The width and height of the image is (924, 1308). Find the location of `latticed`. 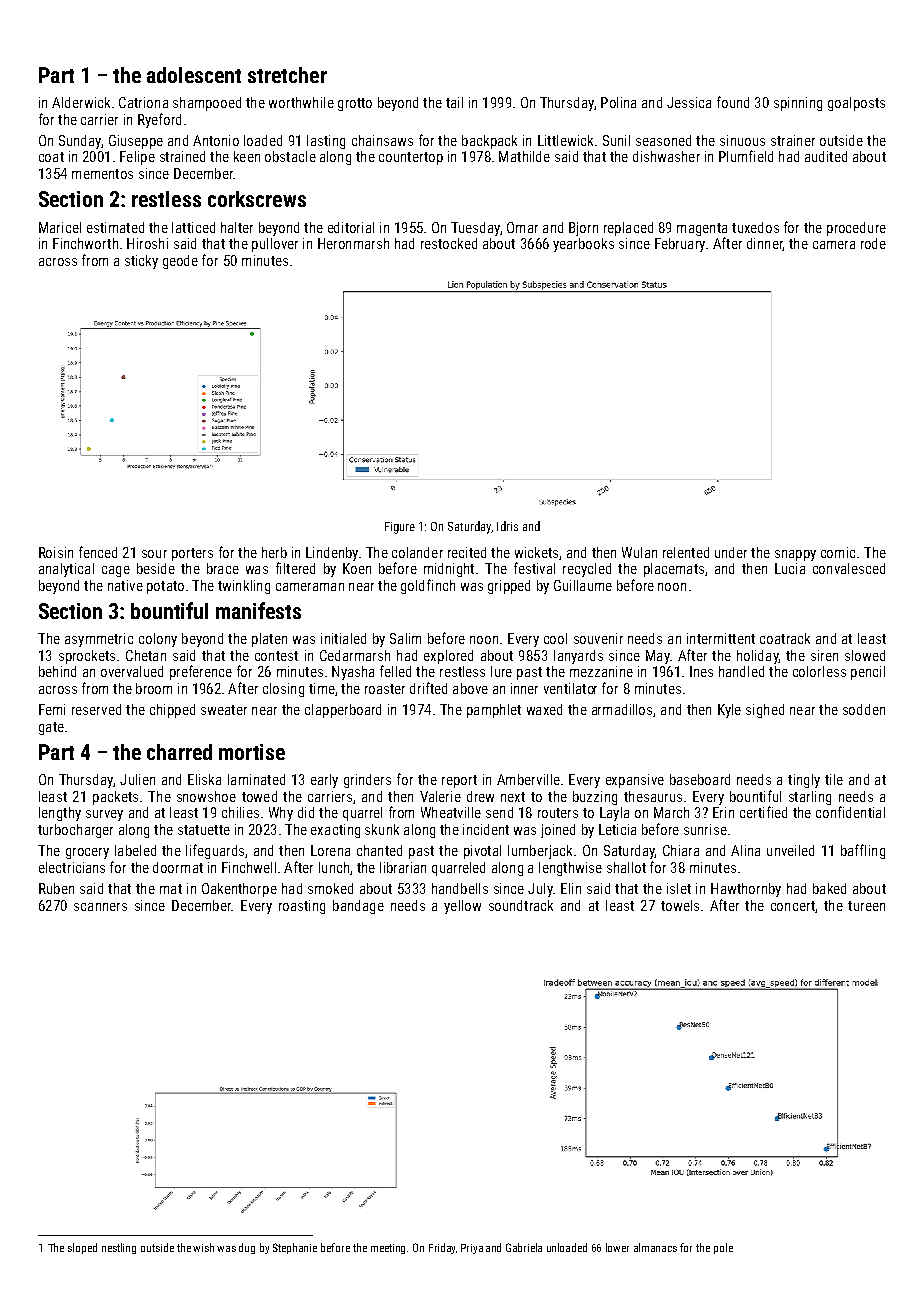

latticed is located at coordinates (193, 227).
